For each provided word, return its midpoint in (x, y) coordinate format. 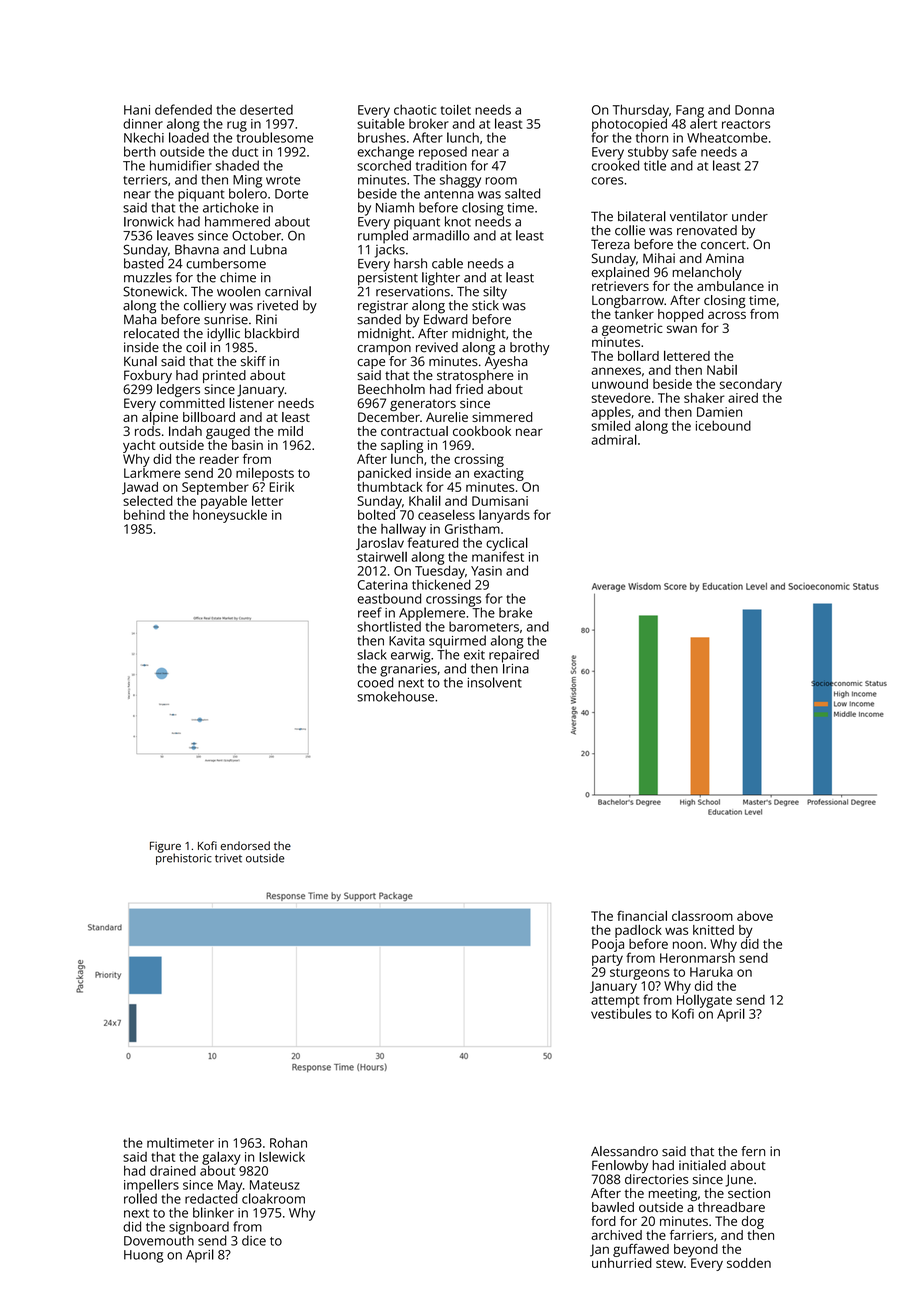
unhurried (622, 1263)
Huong (143, 1256)
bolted (376, 514)
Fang (690, 111)
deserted (266, 109)
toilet (455, 109)
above (755, 916)
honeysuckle (230, 516)
